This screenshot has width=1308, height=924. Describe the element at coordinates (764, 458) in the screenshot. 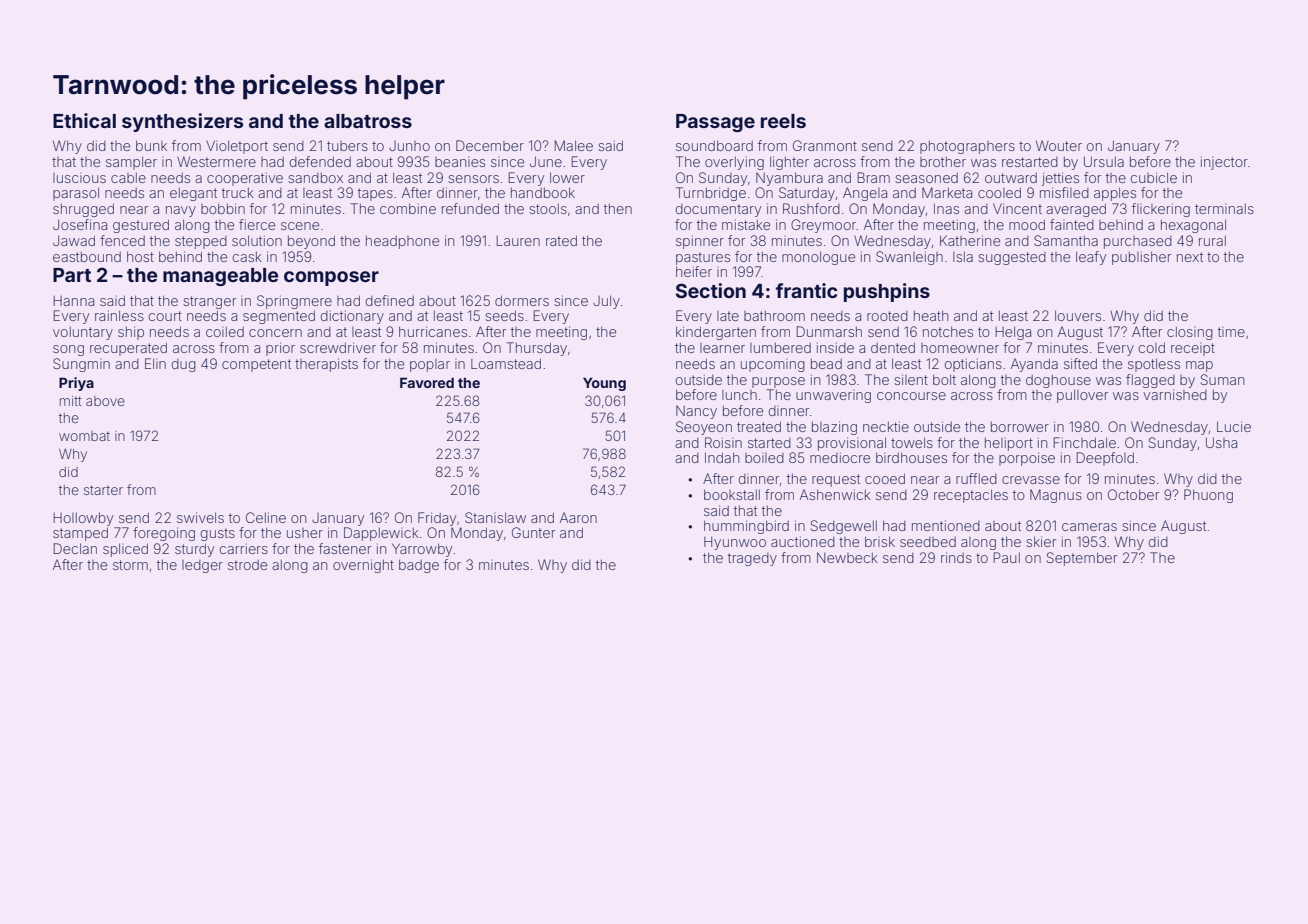

I see `boiled` at that location.
